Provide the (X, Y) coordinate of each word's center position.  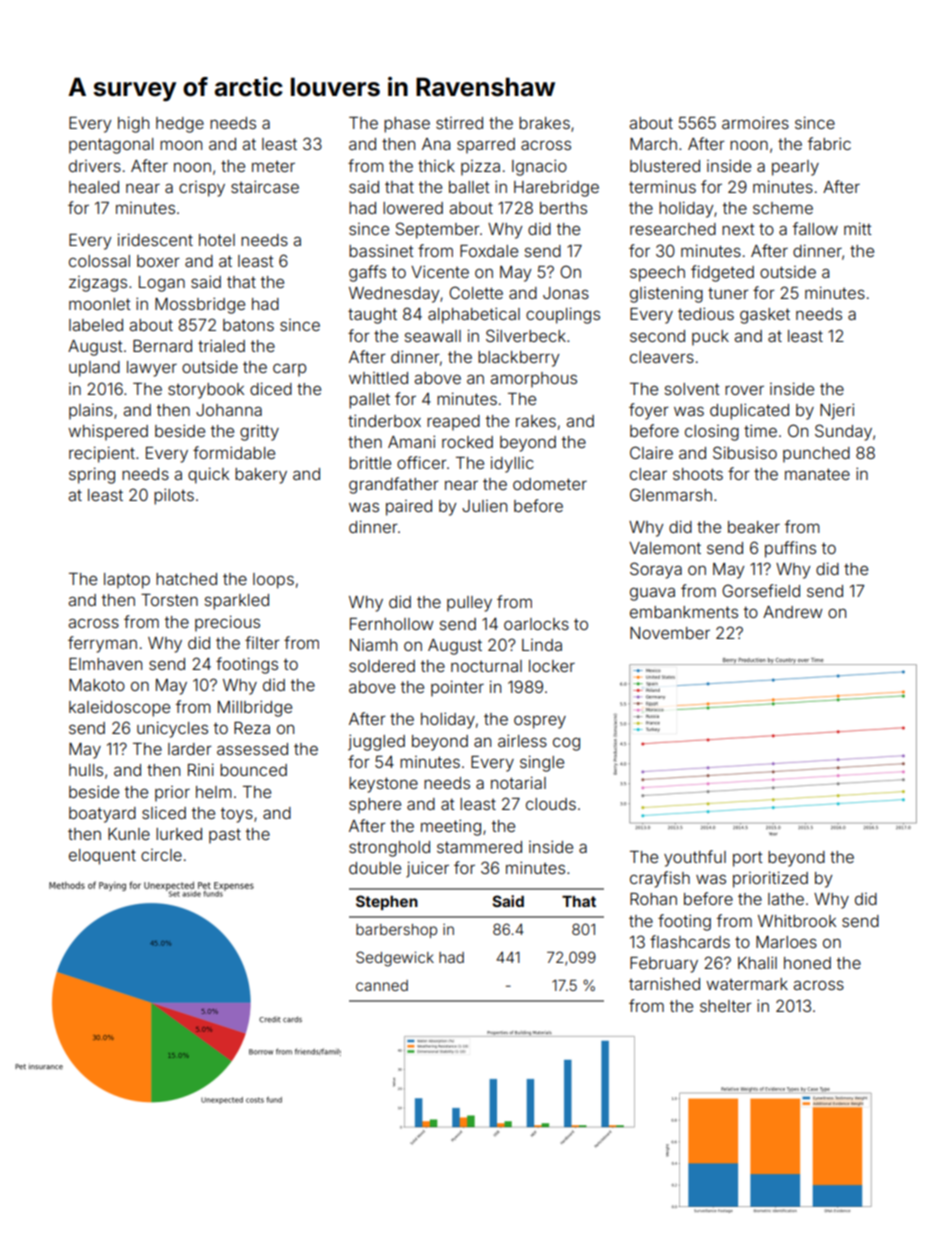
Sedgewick (395, 959)
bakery (261, 476)
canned (382, 985)
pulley (469, 604)
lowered (413, 208)
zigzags (98, 284)
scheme (783, 208)
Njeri (837, 411)
